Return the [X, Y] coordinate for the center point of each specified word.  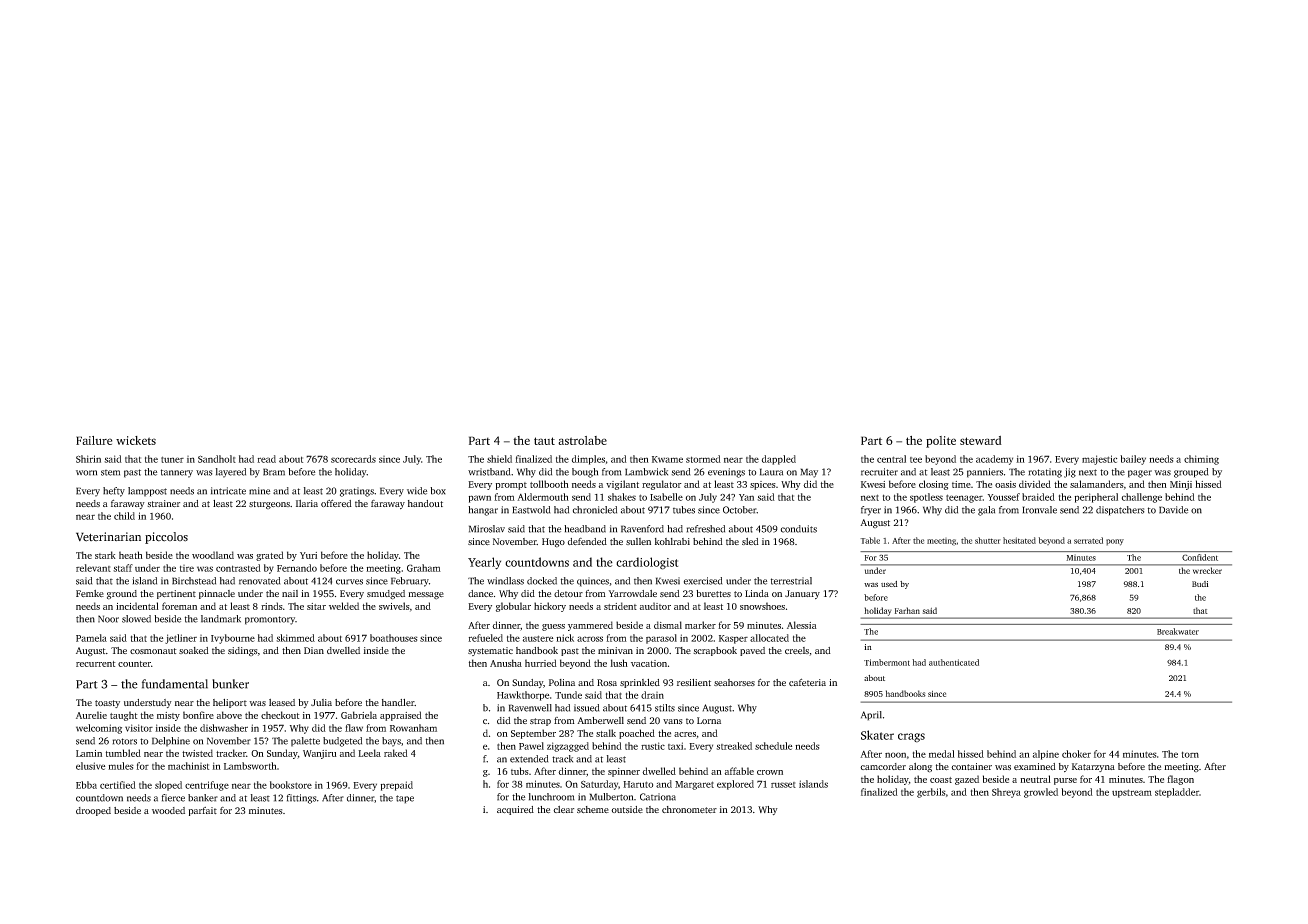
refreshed [706, 529]
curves [349, 582]
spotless [926, 498]
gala [986, 511]
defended [587, 541]
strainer [163, 503]
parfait [203, 811]
